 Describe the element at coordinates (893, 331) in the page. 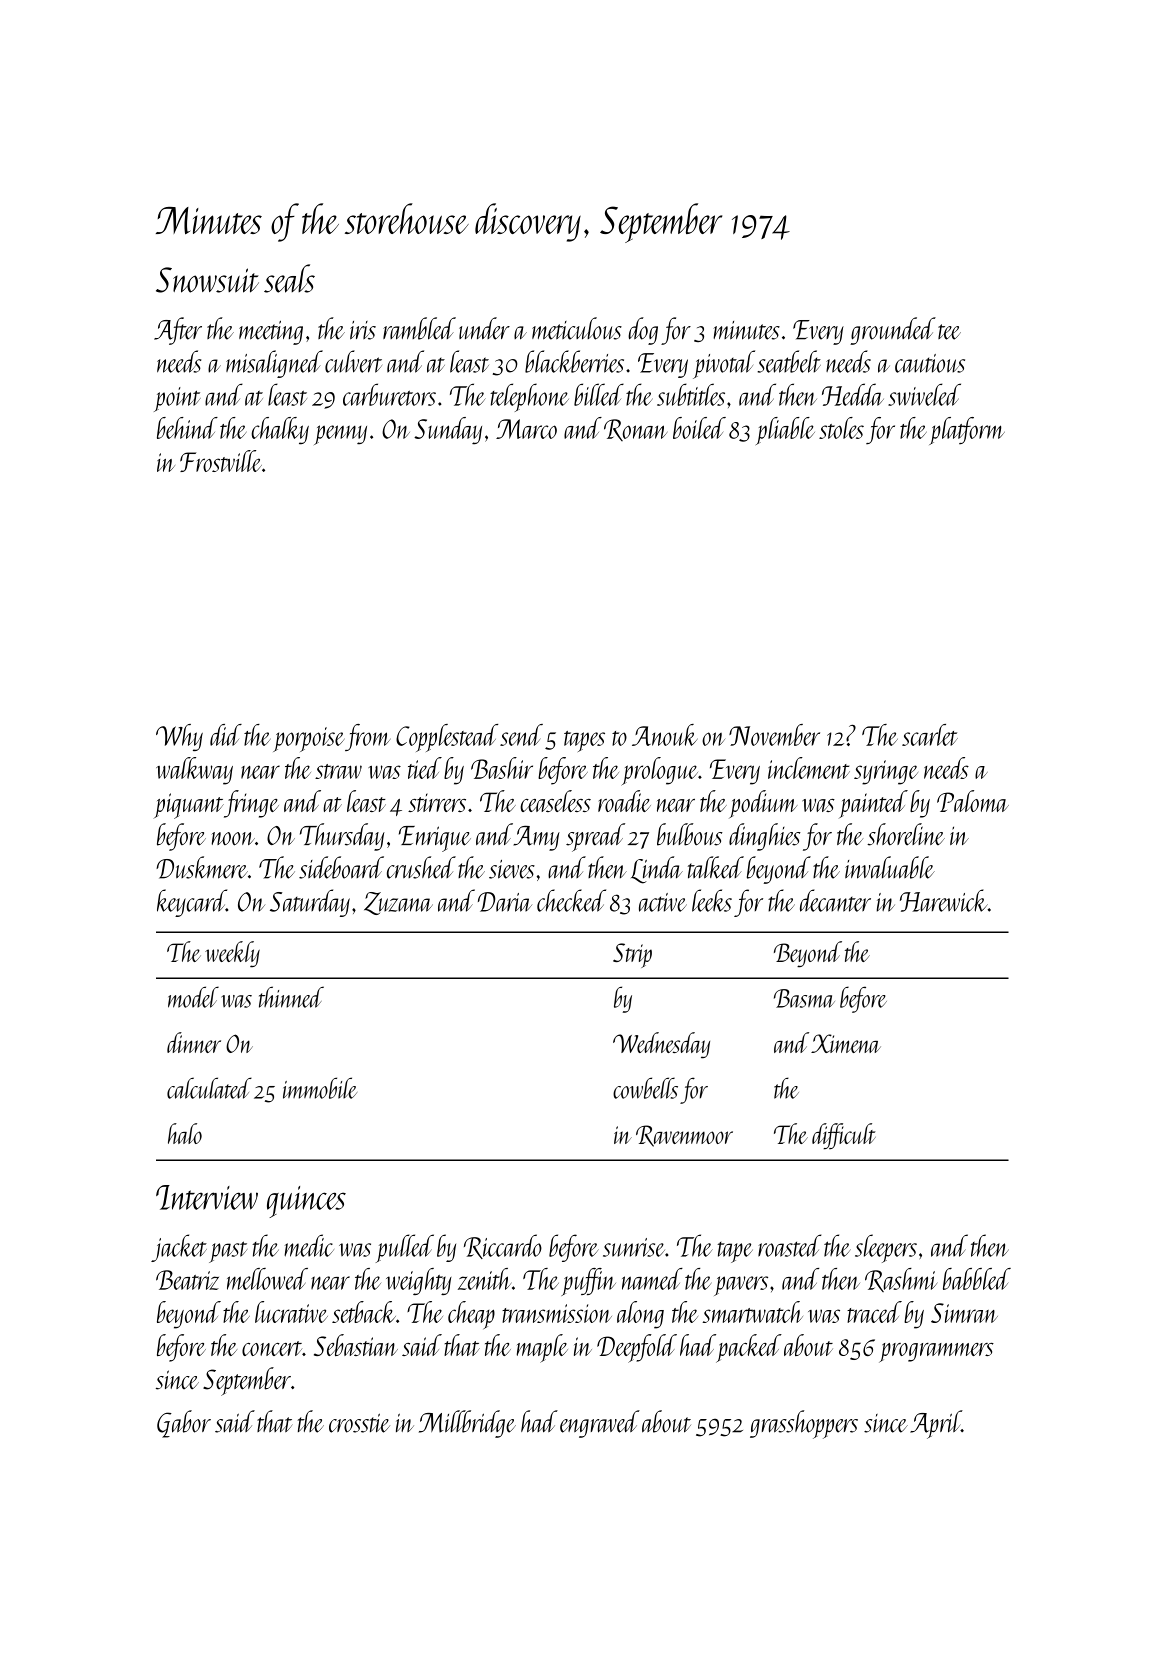

I see `grounded` at that location.
